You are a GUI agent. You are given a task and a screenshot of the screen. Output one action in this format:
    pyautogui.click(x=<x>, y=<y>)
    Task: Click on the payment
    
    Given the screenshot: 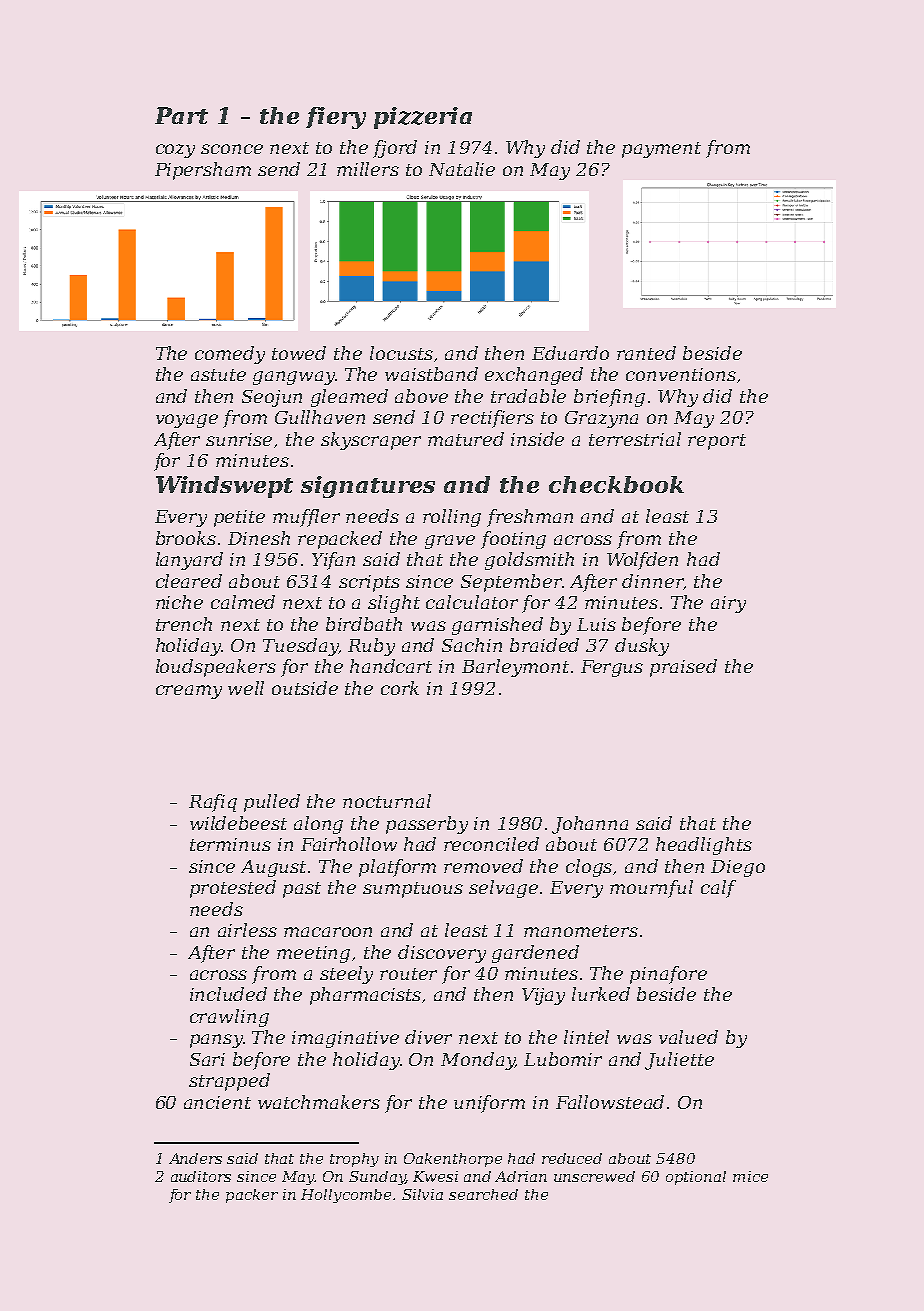 What is the action you would take?
    pyautogui.click(x=661, y=150)
